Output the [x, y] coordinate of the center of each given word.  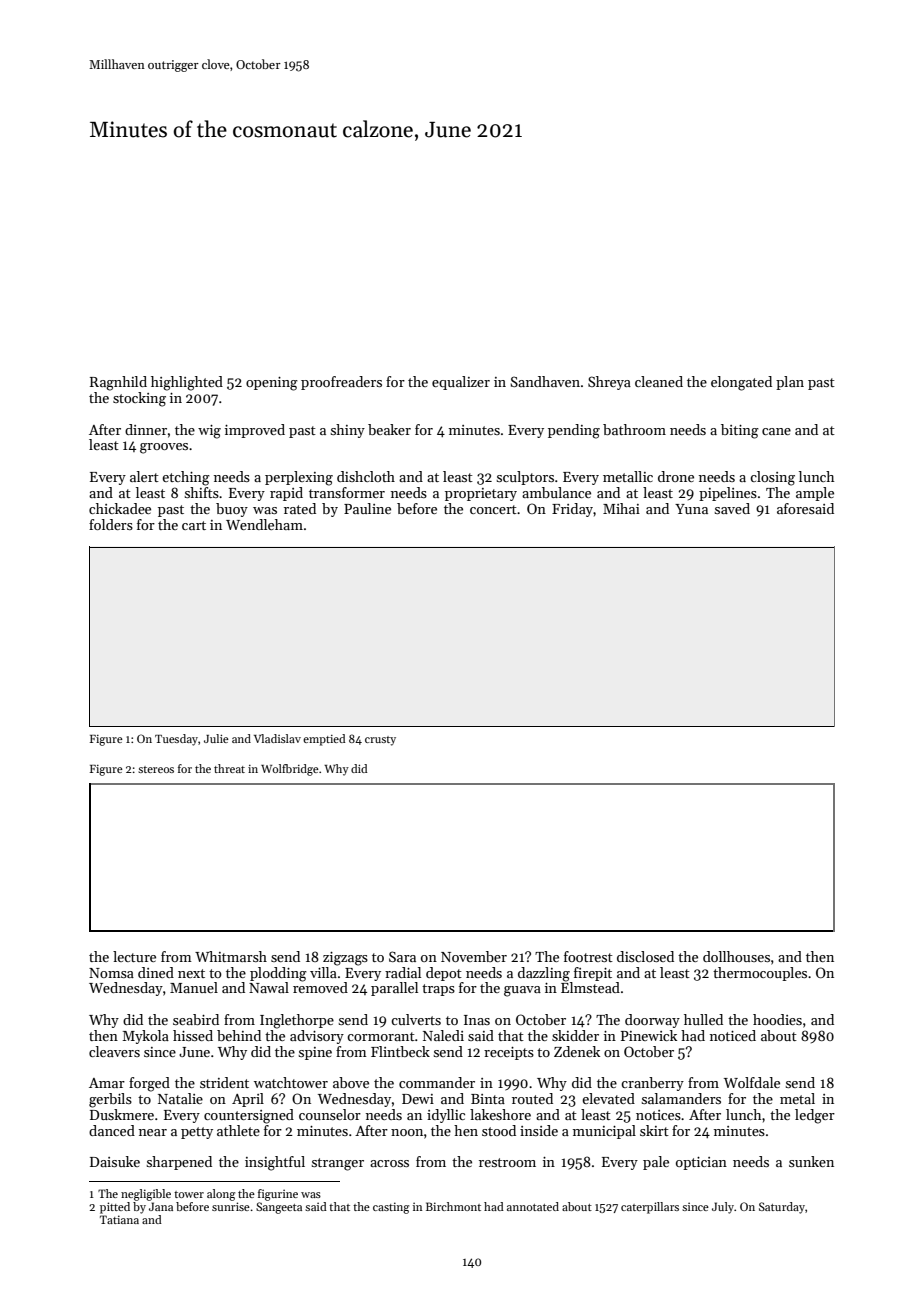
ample [815, 494]
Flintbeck [400, 1051]
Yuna [691, 509]
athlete [238, 1130]
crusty [380, 741]
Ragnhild [118, 383]
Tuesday [176, 740]
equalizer [461, 383]
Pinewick [649, 1035]
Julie [216, 738]
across [389, 1163]
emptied [324, 740]
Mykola [146, 1037]
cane [776, 431]
